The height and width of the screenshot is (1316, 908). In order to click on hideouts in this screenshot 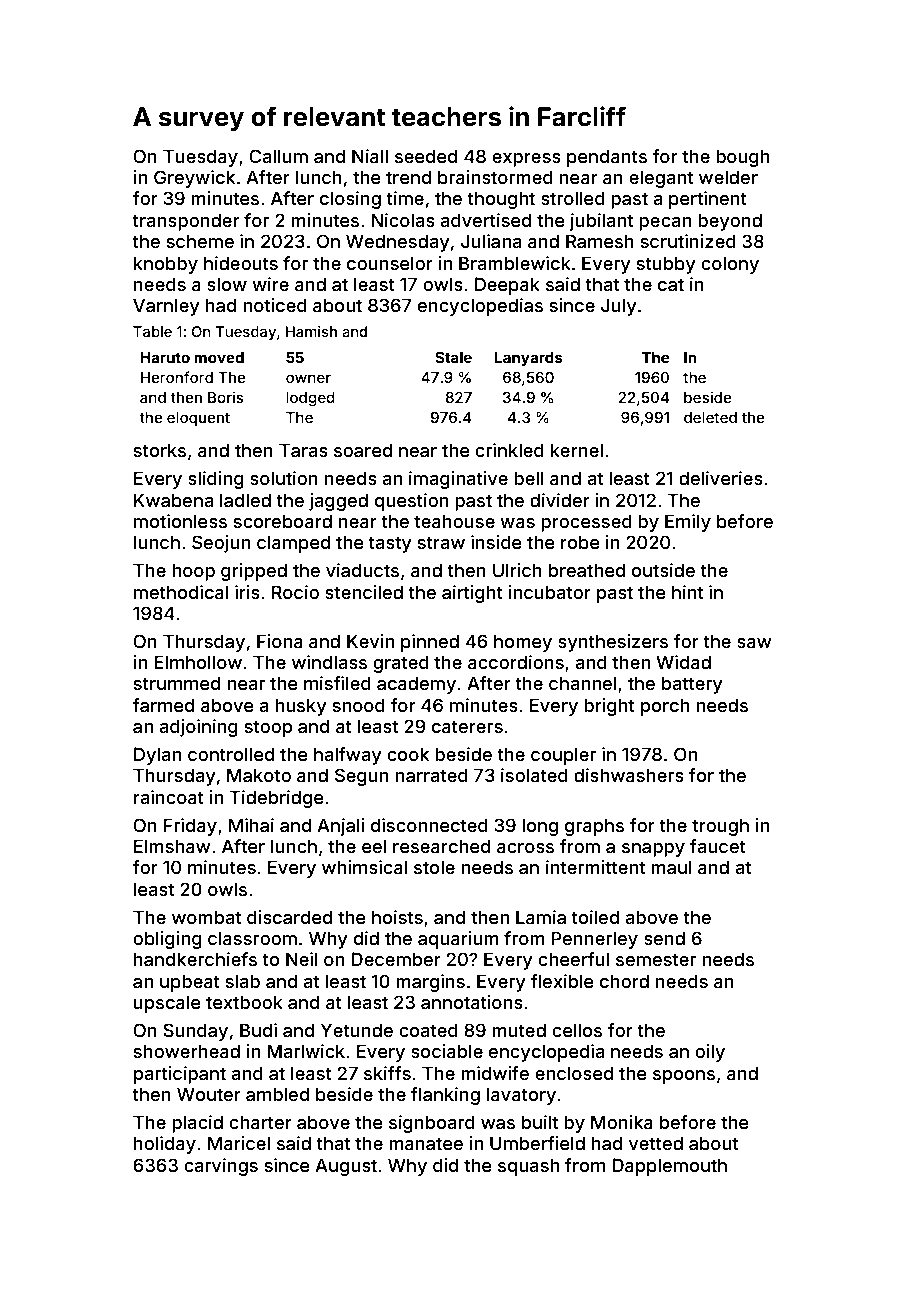, I will do `click(241, 263)`.
